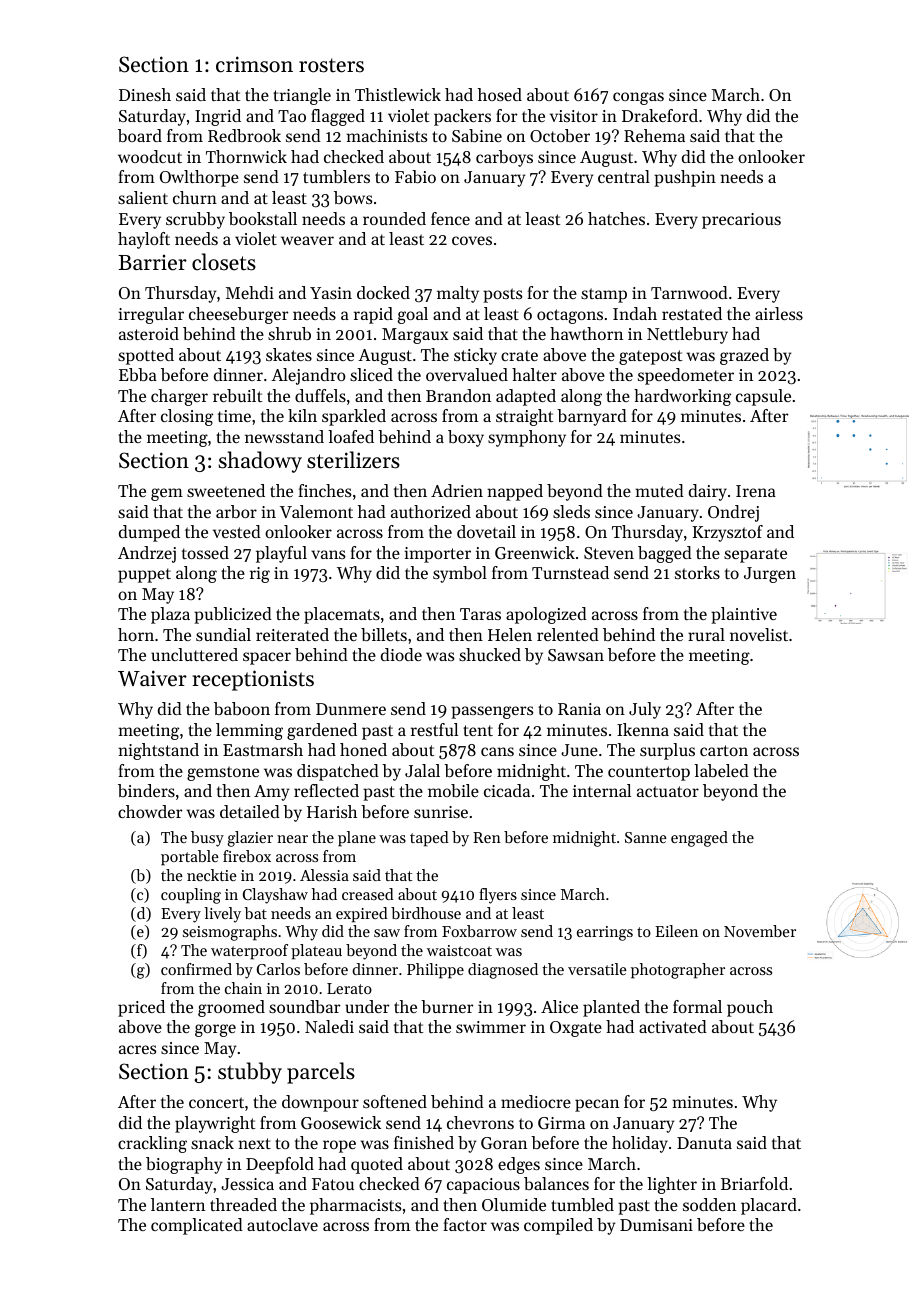 The image size is (924, 1308). Describe the element at coordinates (699, 839) in the screenshot. I see `engaged` at that location.
